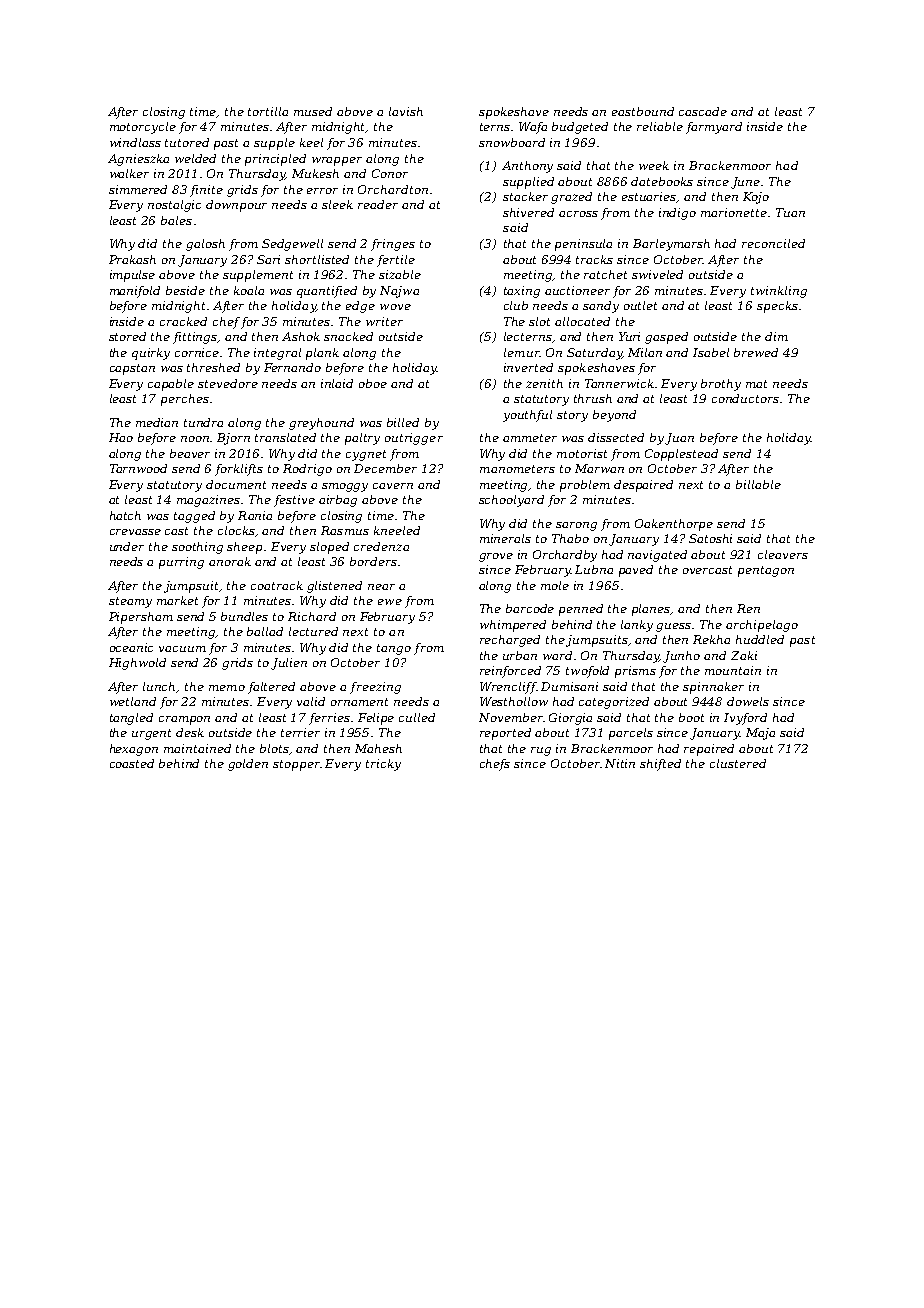 This page has width=924, height=1308. What do you see at coordinates (383, 765) in the page?
I see `tricky` at bounding box center [383, 765].
